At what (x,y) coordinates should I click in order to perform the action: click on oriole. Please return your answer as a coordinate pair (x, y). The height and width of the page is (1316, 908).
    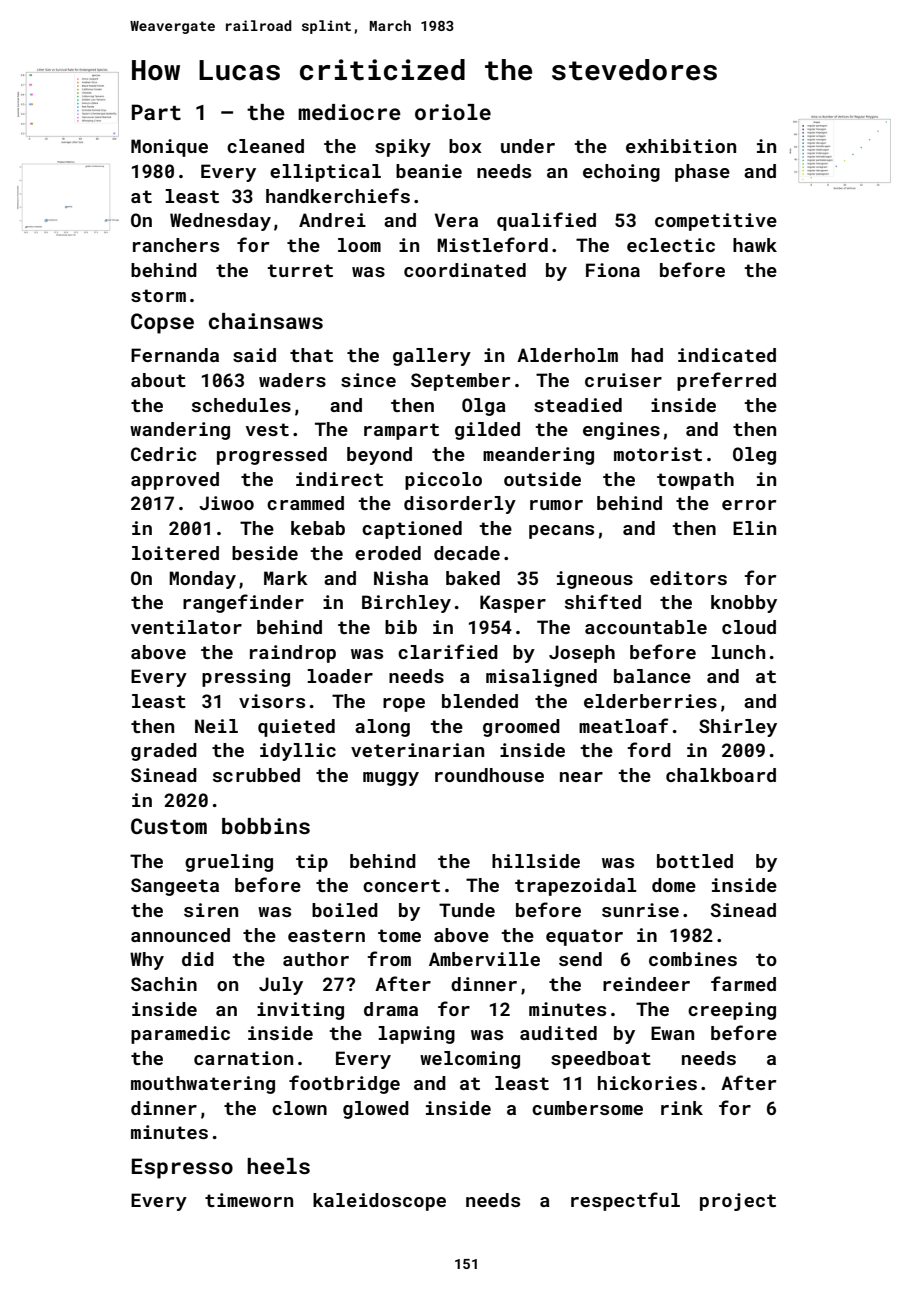
    Looking at the image, I should click on (453, 112).
